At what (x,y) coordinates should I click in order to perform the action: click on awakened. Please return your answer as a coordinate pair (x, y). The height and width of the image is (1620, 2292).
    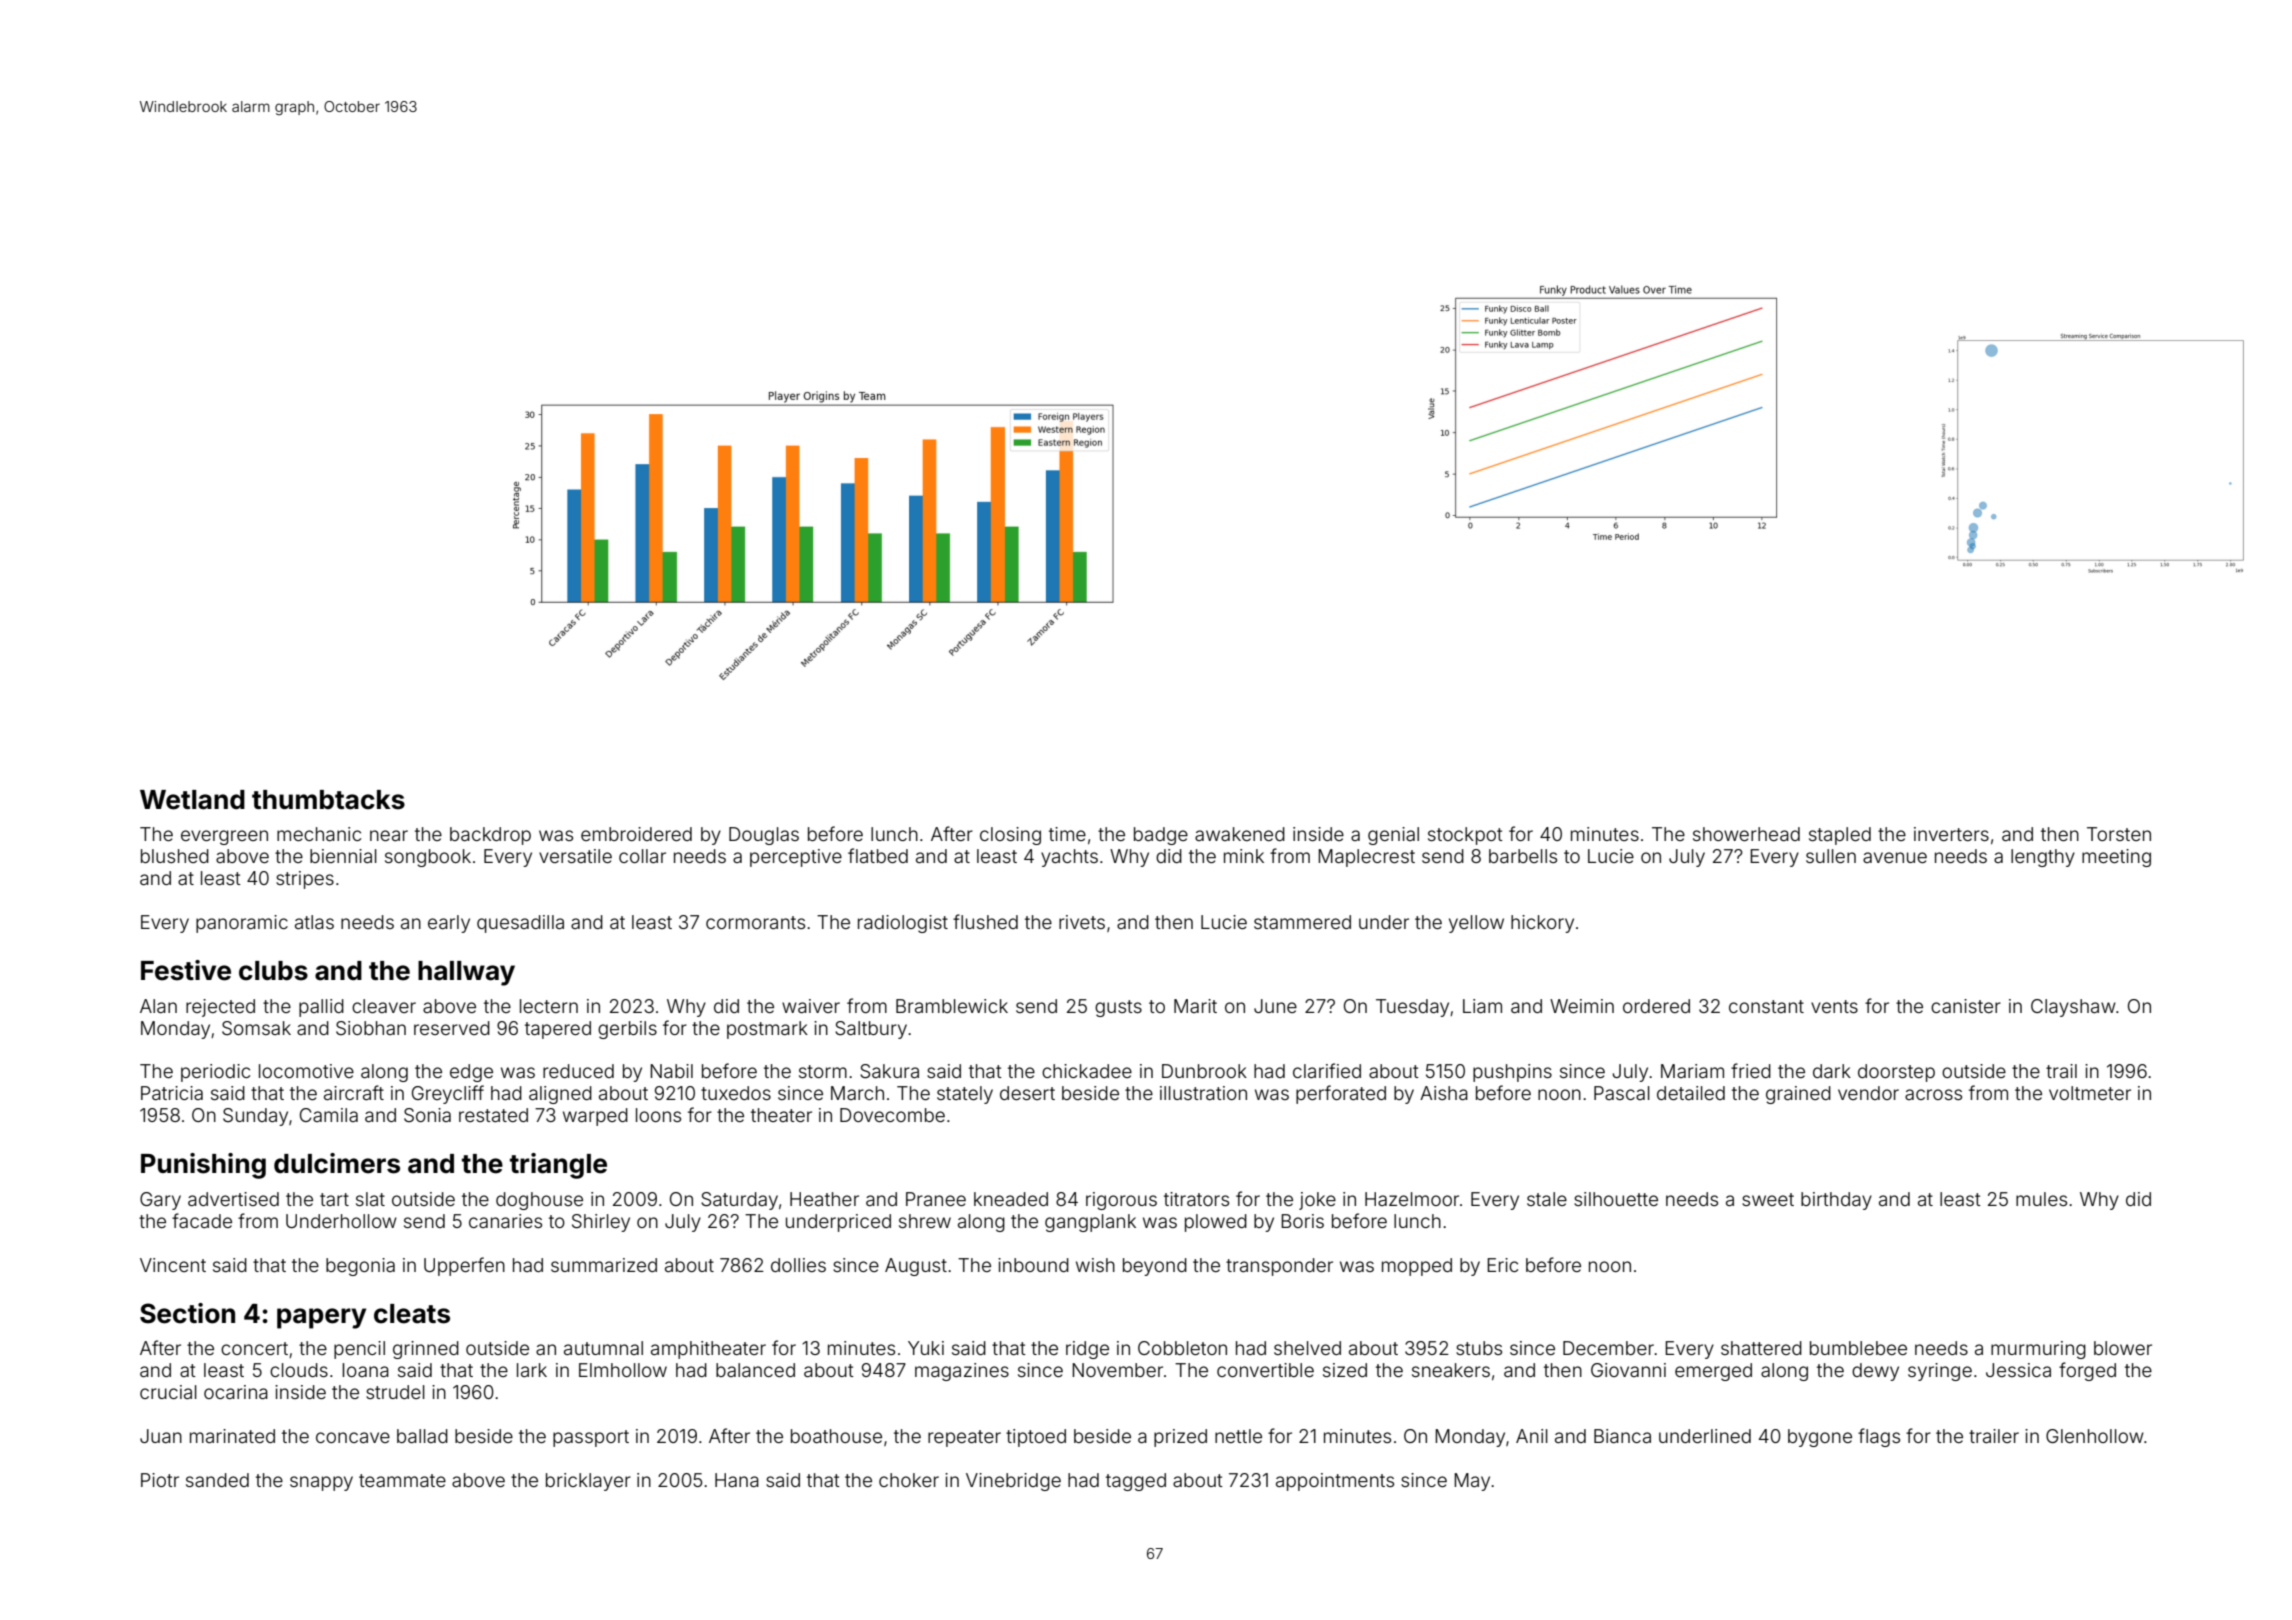
    Looking at the image, I should click on (1240, 834).
